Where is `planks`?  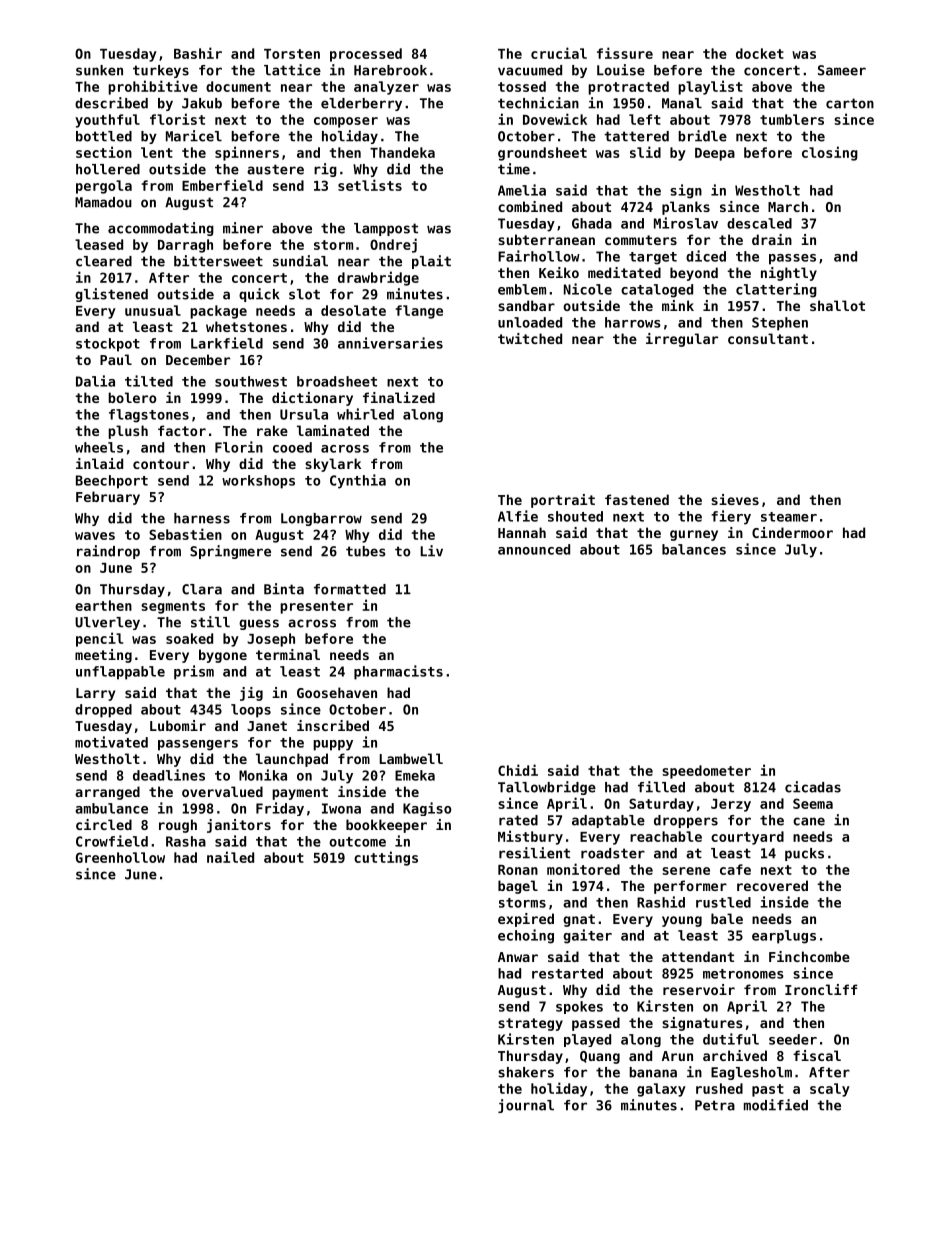 planks is located at coordinates (686, 208).
